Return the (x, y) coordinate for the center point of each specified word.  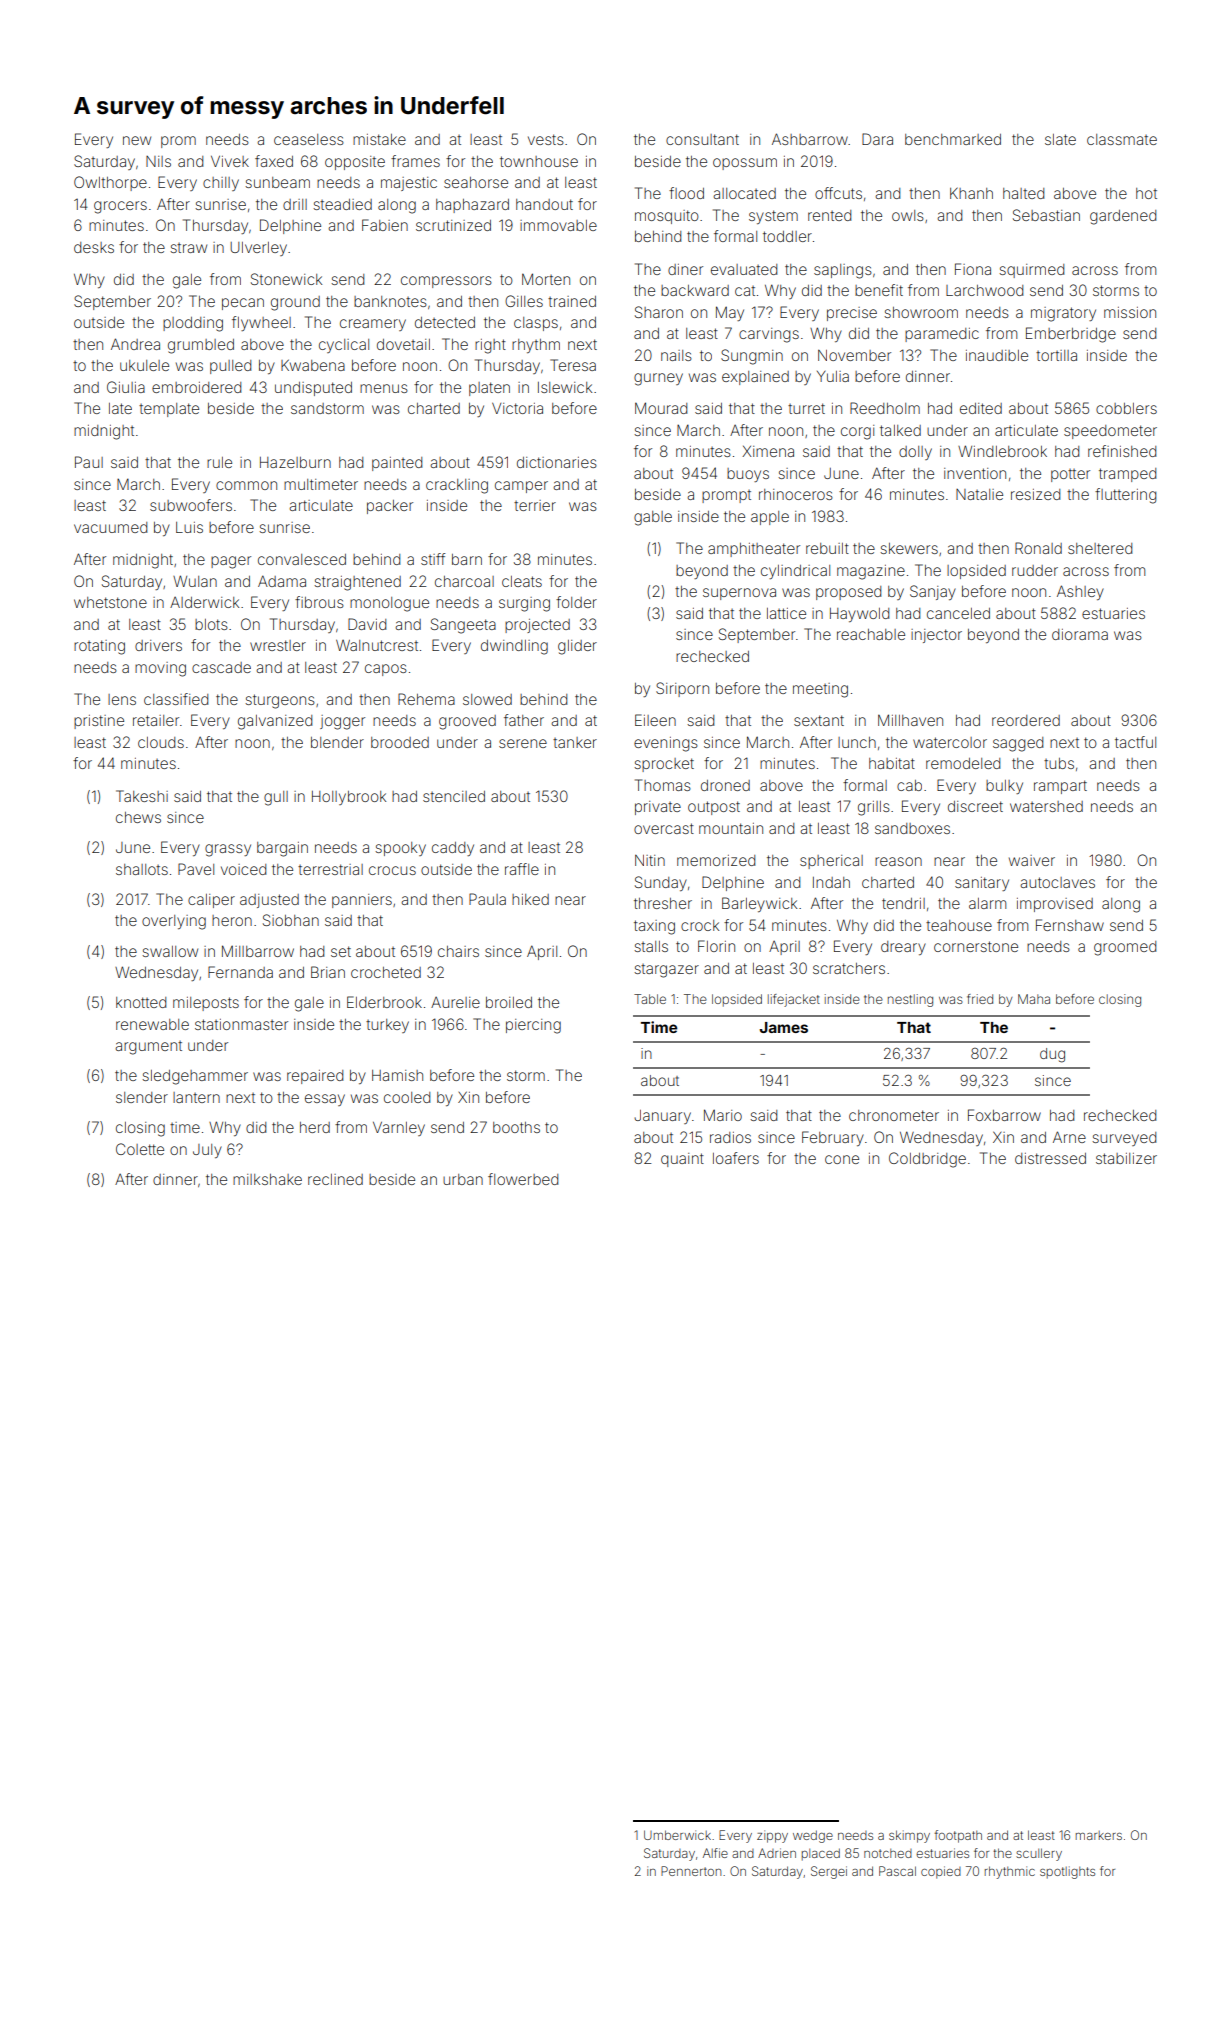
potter (1070, 475)
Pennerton (691, 1871)
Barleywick (759, 904)
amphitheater (754, 550)
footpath (958, 1836)
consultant (702, 139)
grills (874, 808)
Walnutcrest (377, 645)
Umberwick (677, 1835)
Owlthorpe (110, 183)
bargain (282, 849)
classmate (1122, 139)
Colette (140, 1149)
